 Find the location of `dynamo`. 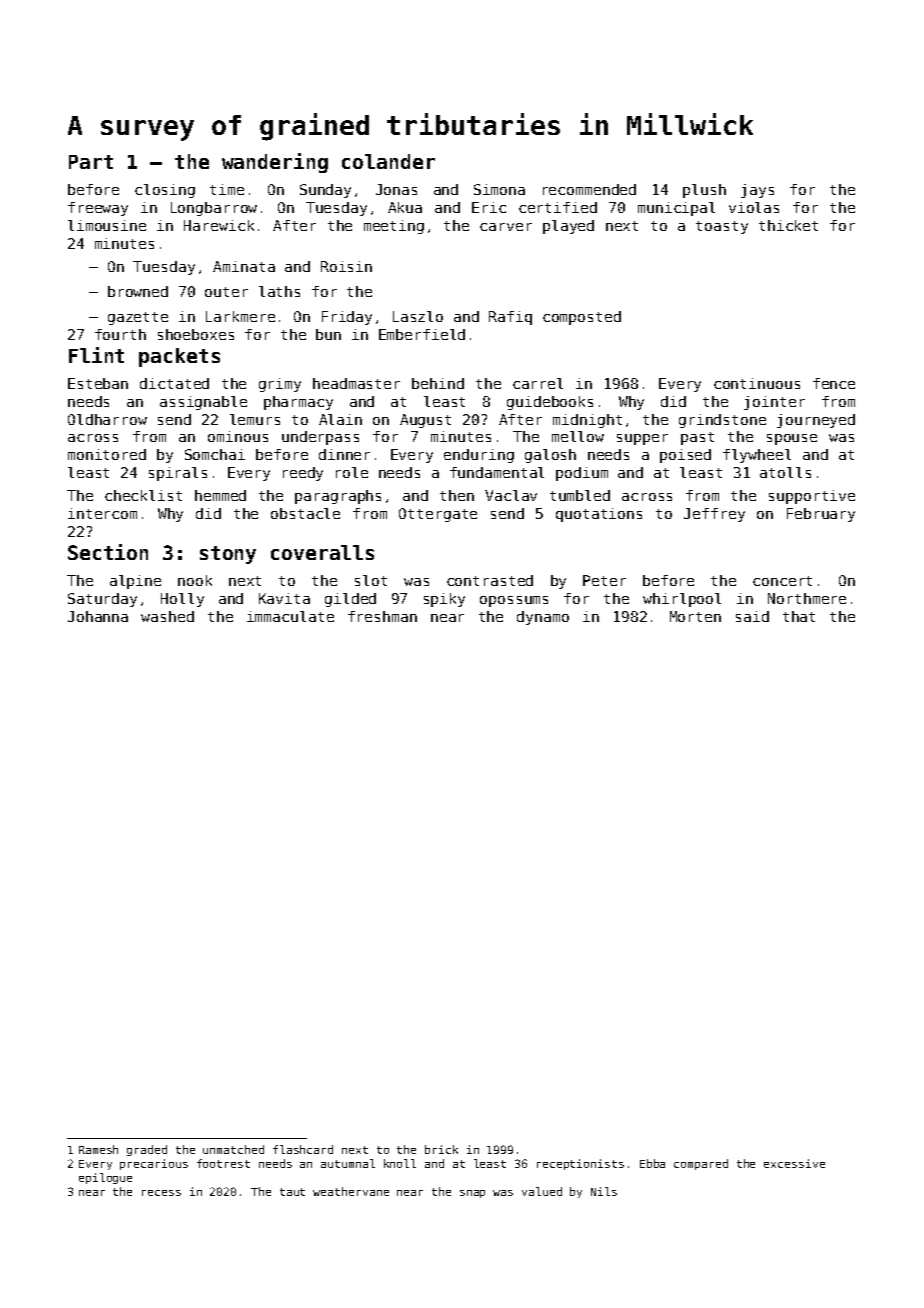

dynamo is located at coordinates (543, 618).
